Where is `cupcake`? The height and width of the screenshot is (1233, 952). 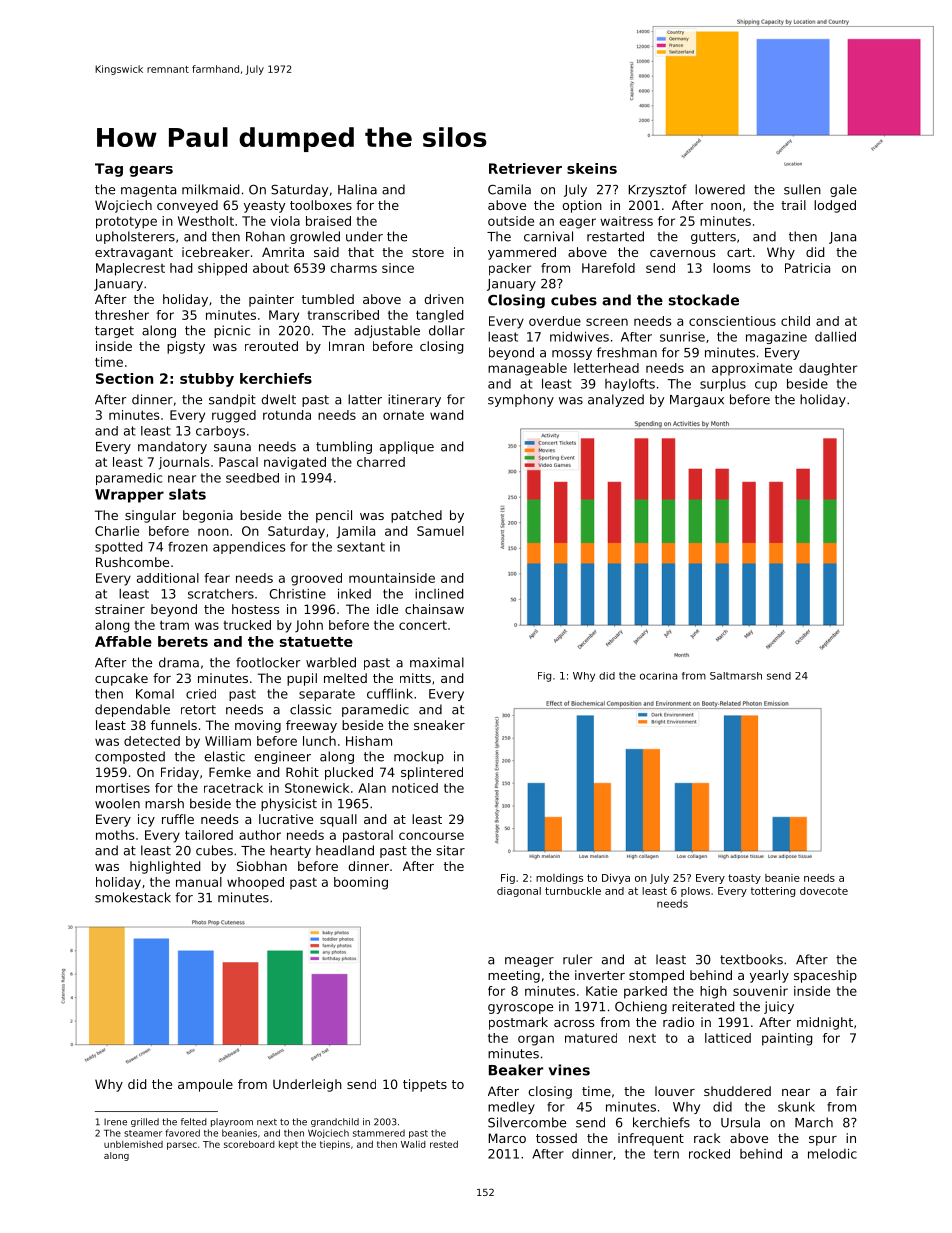 cupcake is located at coordinates (121, 679).
